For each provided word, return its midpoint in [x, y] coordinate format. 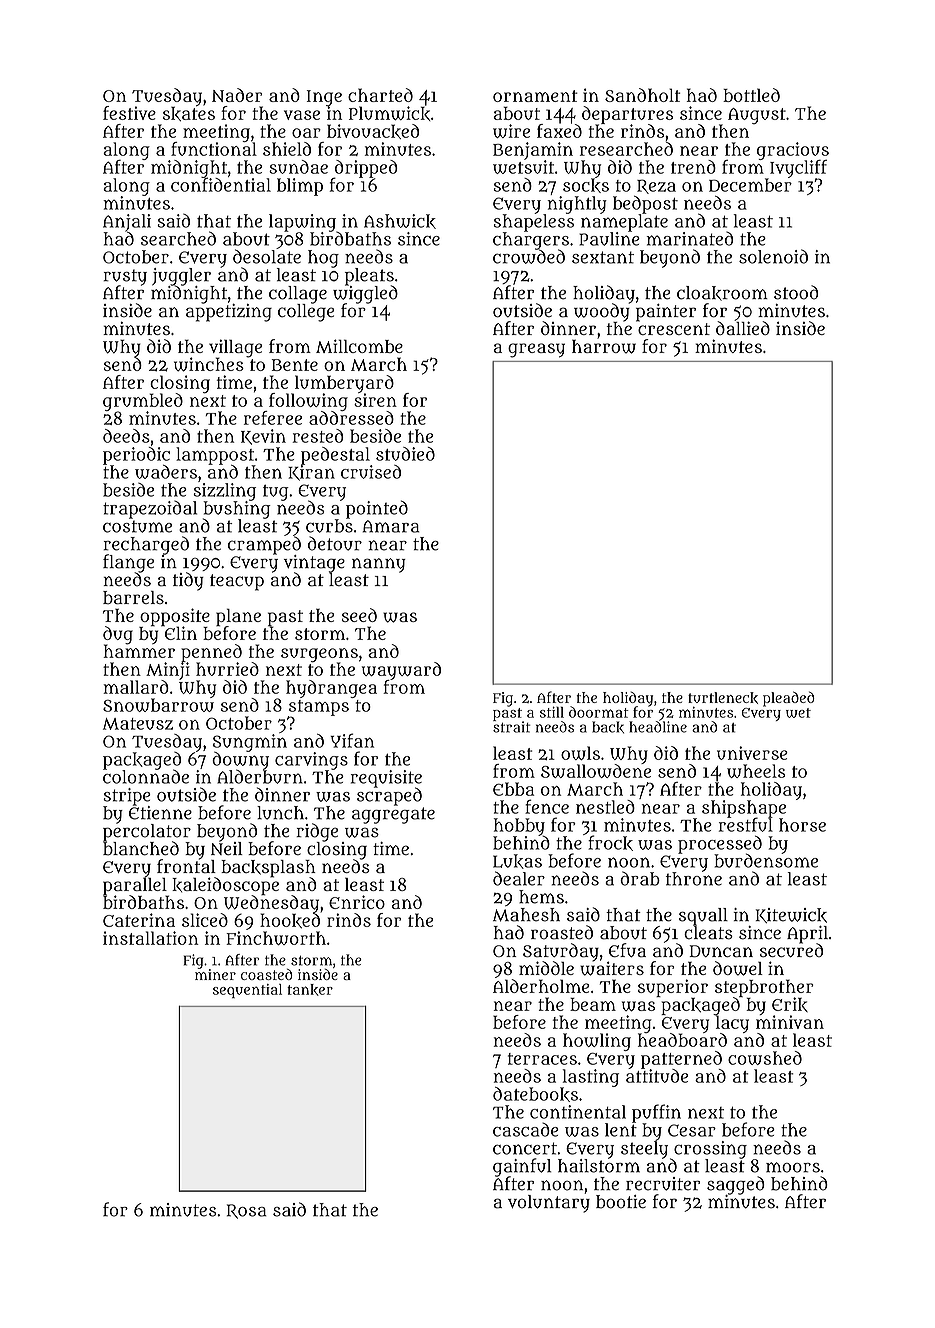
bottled [751, 95]
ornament [535, 96]
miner [215, 974]
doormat [599, 712]
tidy [188, 581]
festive [129, 113]
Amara [390, 526]
